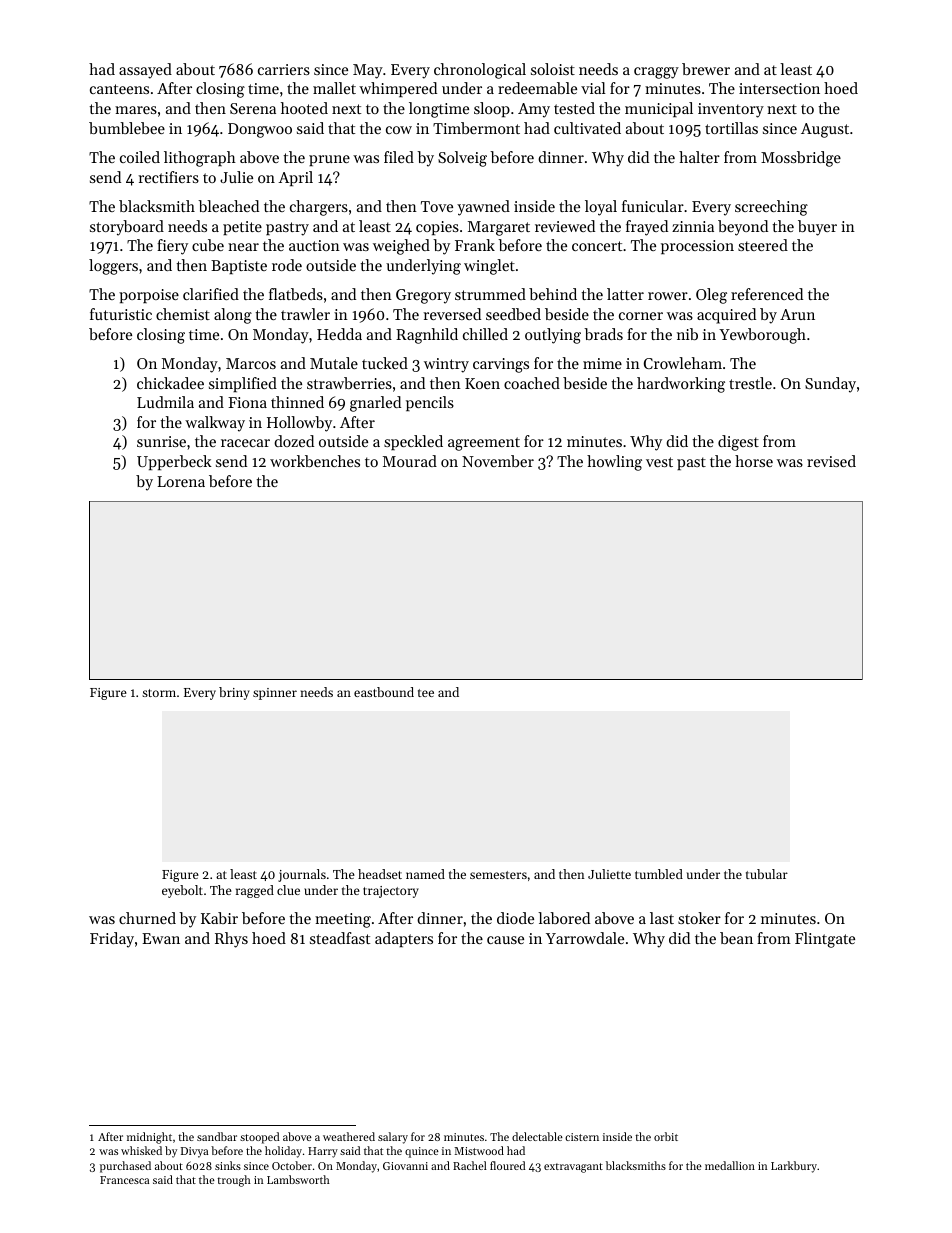 This screenshot has width=952, height=1233. What do you see at coordinates (480, 71) in the screenshot?
I see `chronological` at bounding box center [480, 71].
